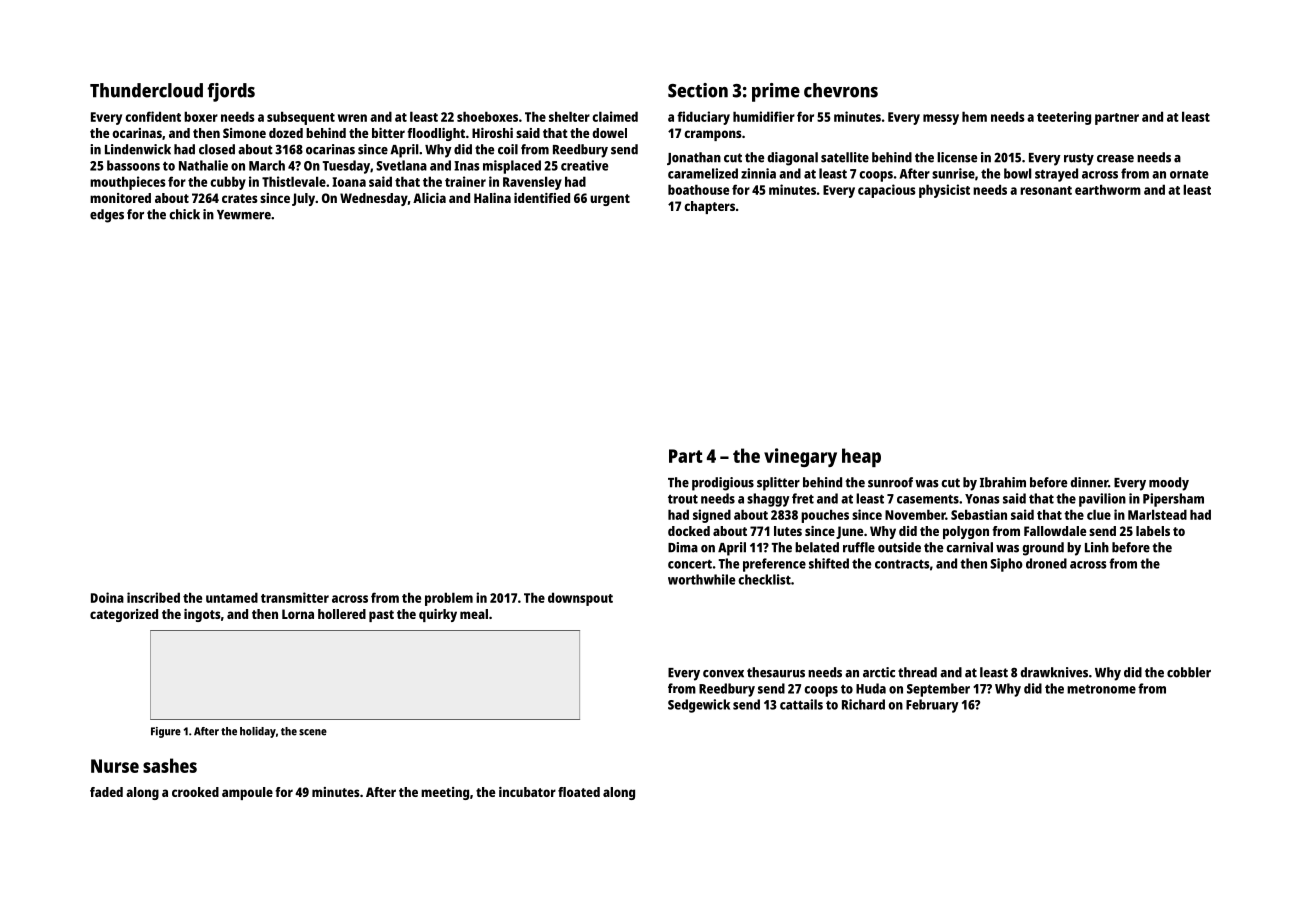 This screenshot has width=1308, height=924. I want to click on inscribed, so click(153, 597).
